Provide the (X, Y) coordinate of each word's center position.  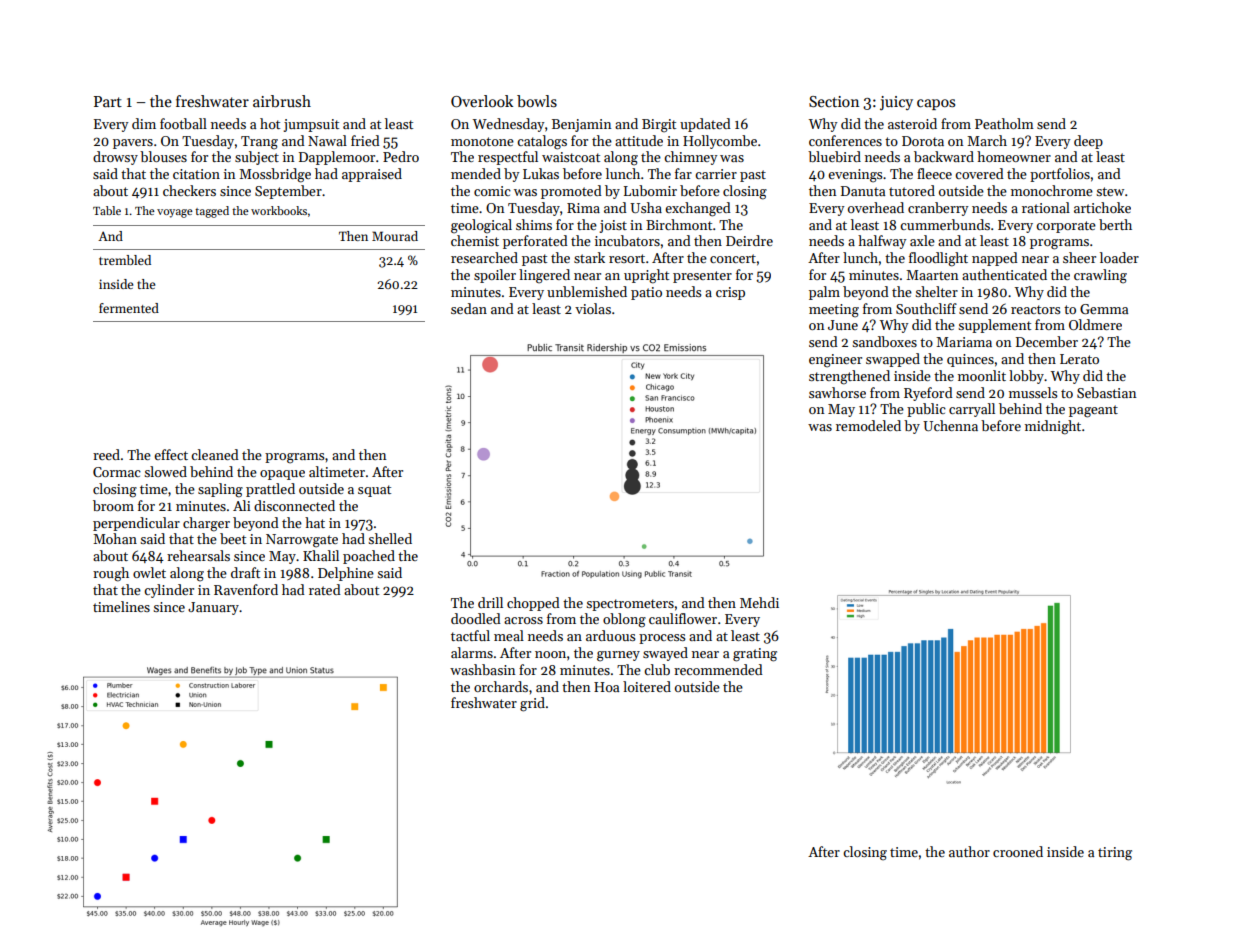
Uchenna (950, 425)
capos (936, 104)
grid (532, 704)
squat (374, 491)
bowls (537, 101)
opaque (282, 475)
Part (108, 101)
